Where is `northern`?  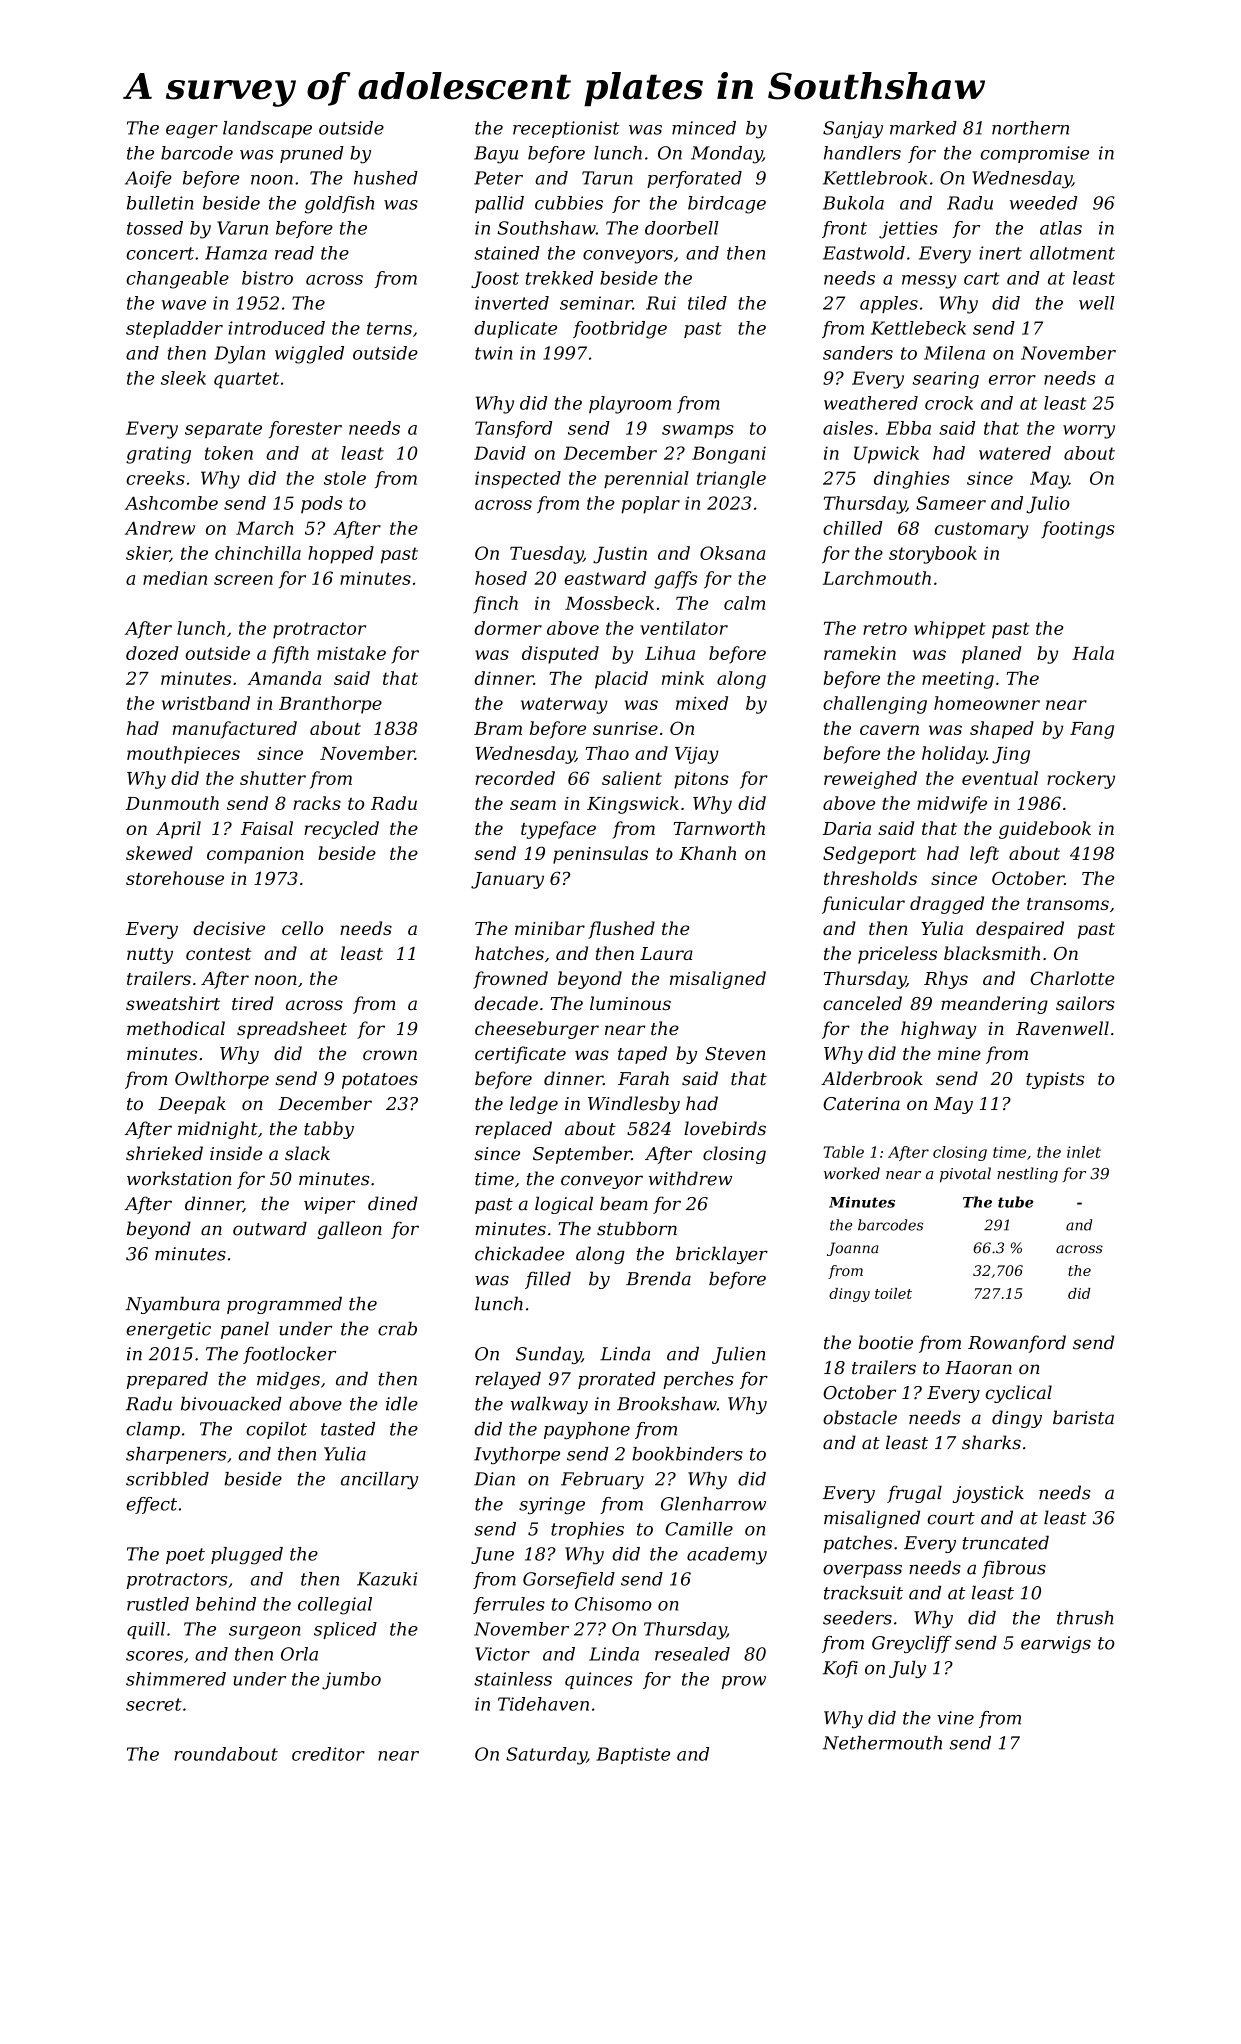 northern is located at coordinates (1030, 128).
